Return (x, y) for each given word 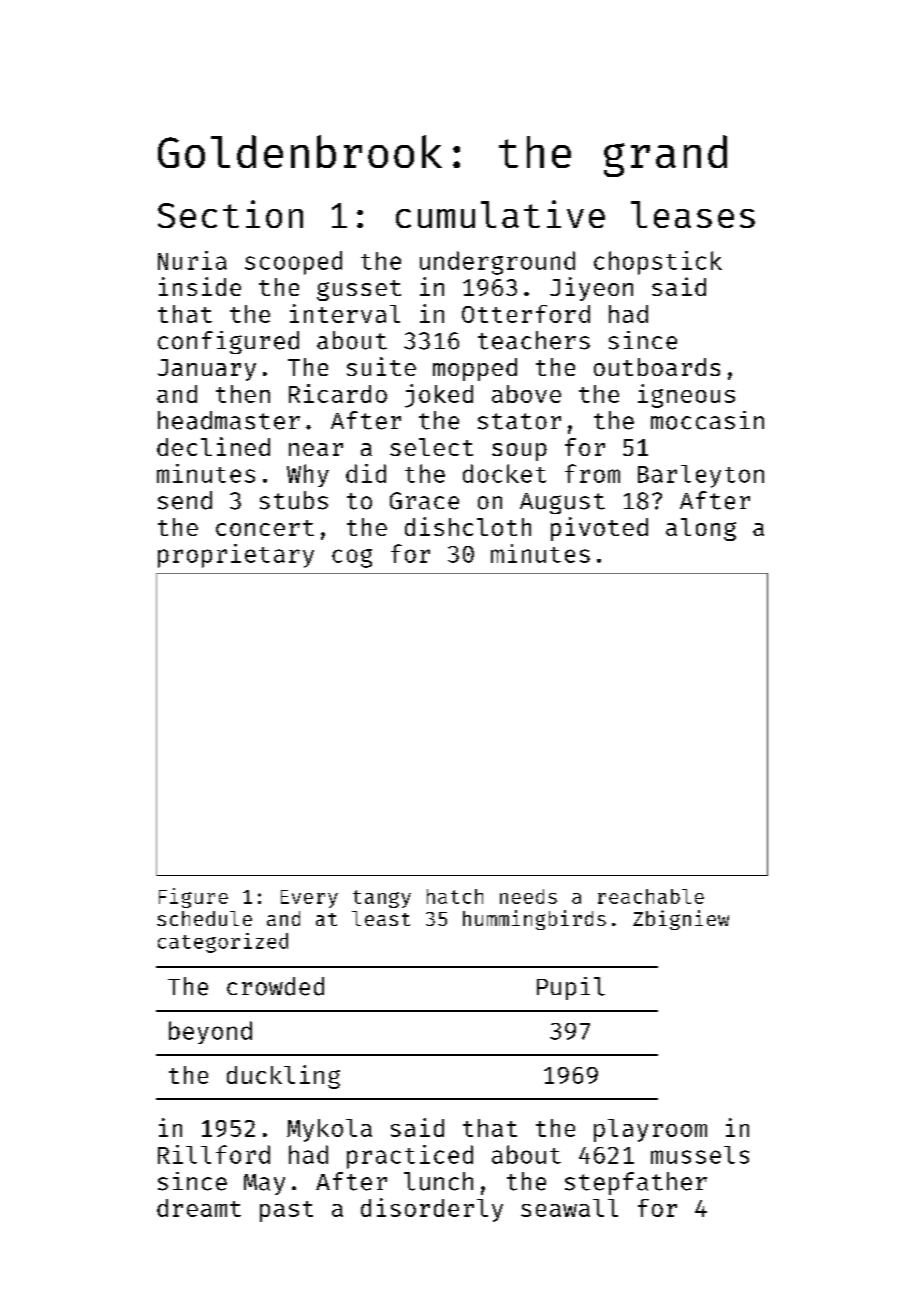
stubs (294, 500)
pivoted (599, 529)
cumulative (500, 214)
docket (504, 473)
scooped (293, 263)
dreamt (199, 1208)
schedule (204, 918)
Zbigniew (681, 920)
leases (693, 214)
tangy (382, 899)
